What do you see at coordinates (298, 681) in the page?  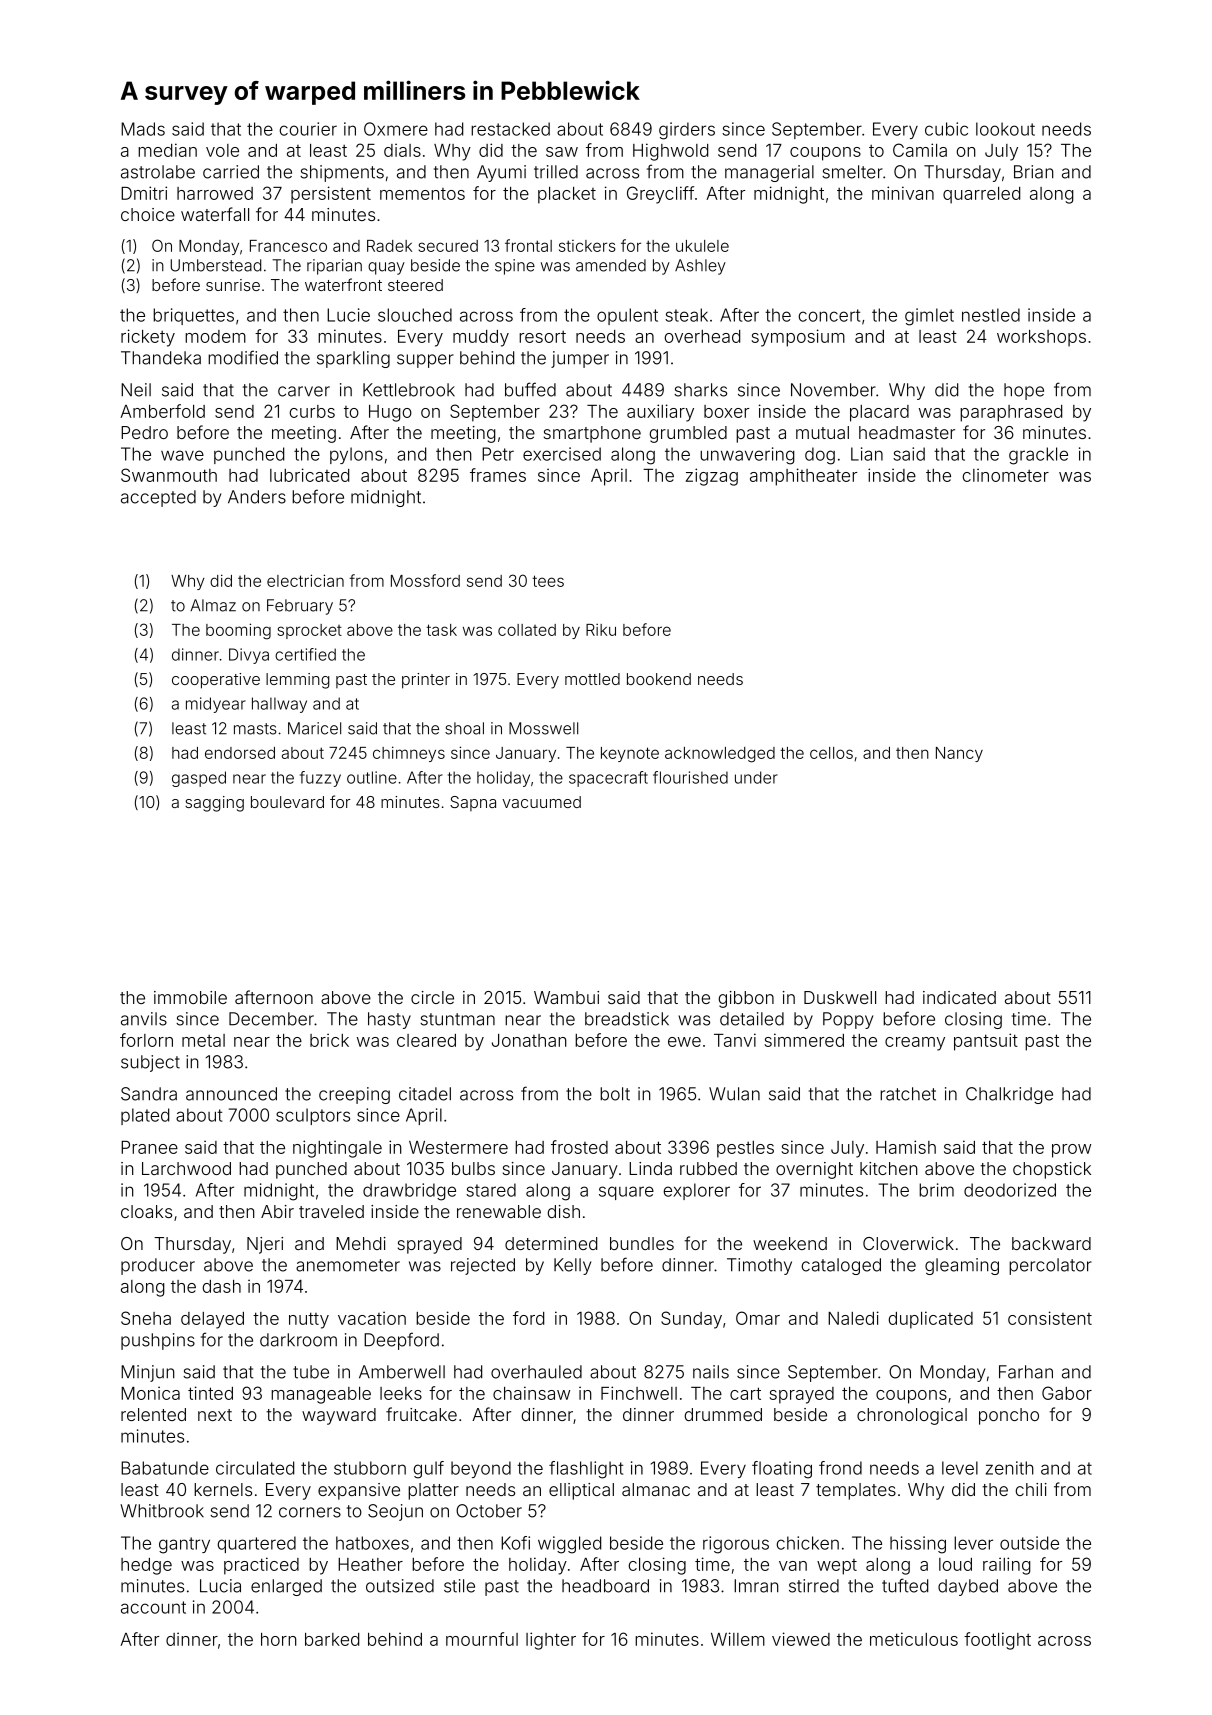 I see `lemming` at bounding box center [298, 681].
